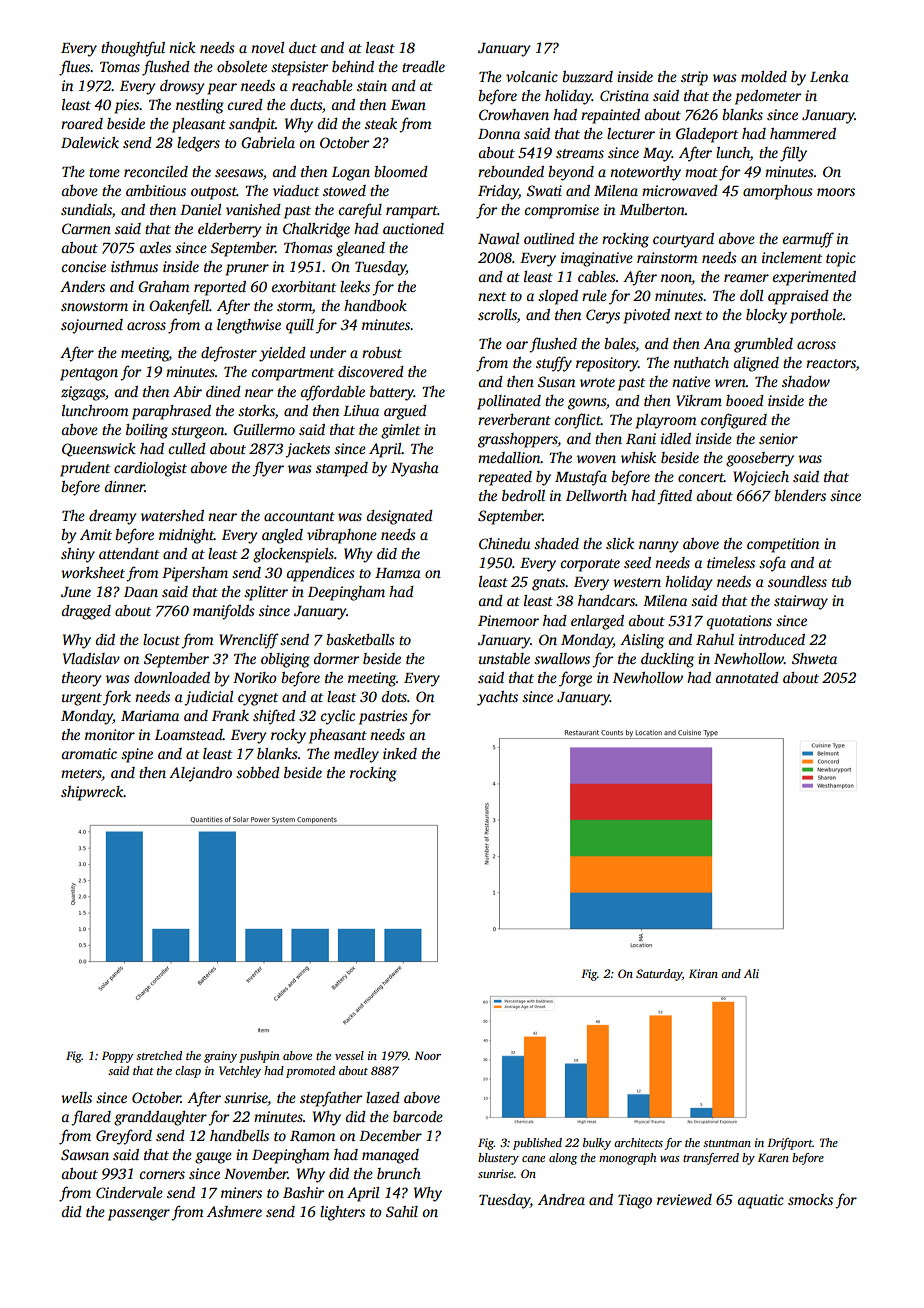 The width and height of the image is (924, 1308). Describe the element at coordinates (179, 307) in the image. I see `Oakenfell` at that location.
